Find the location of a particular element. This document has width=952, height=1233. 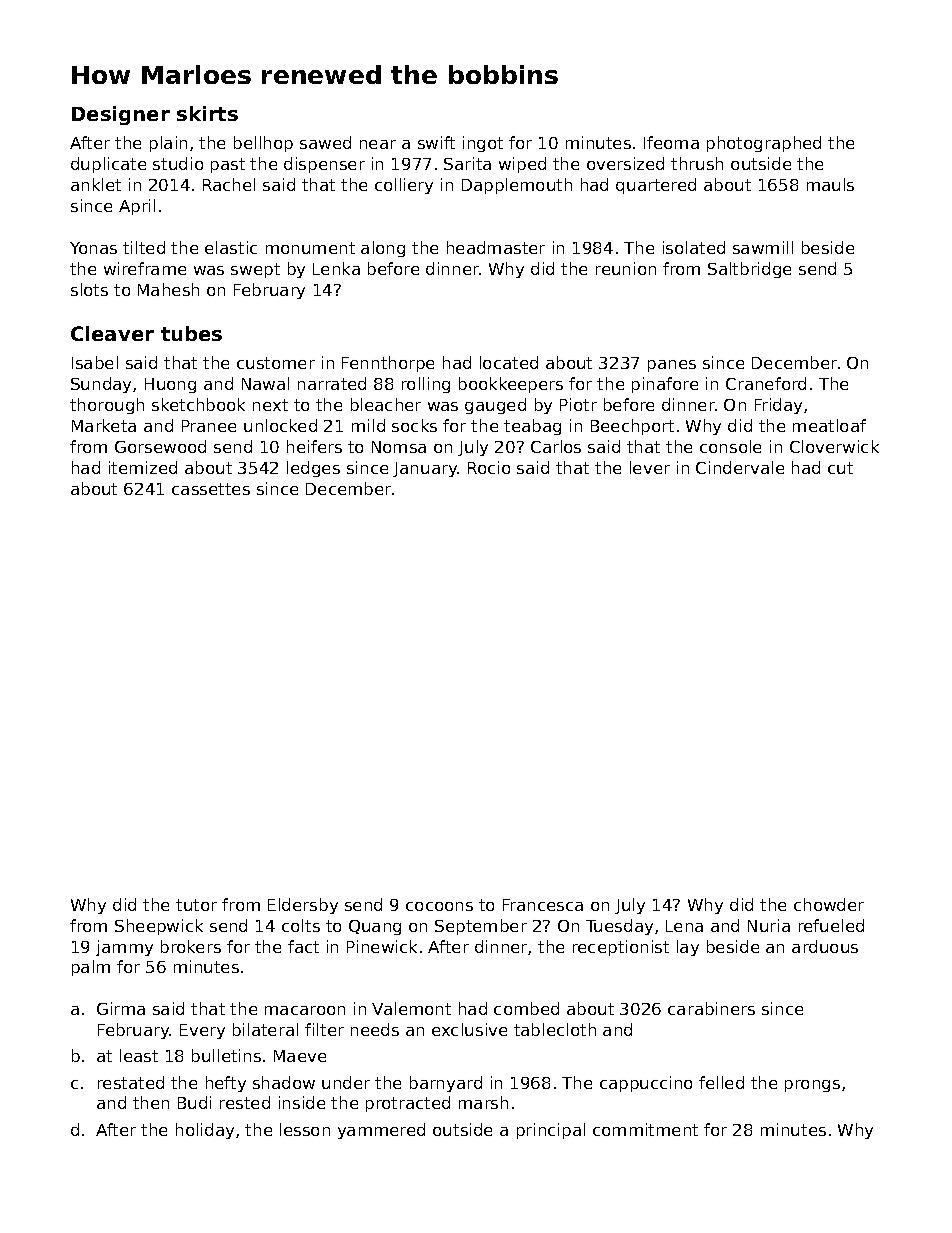

Saltbridge is located at coordinates (749, 270).
